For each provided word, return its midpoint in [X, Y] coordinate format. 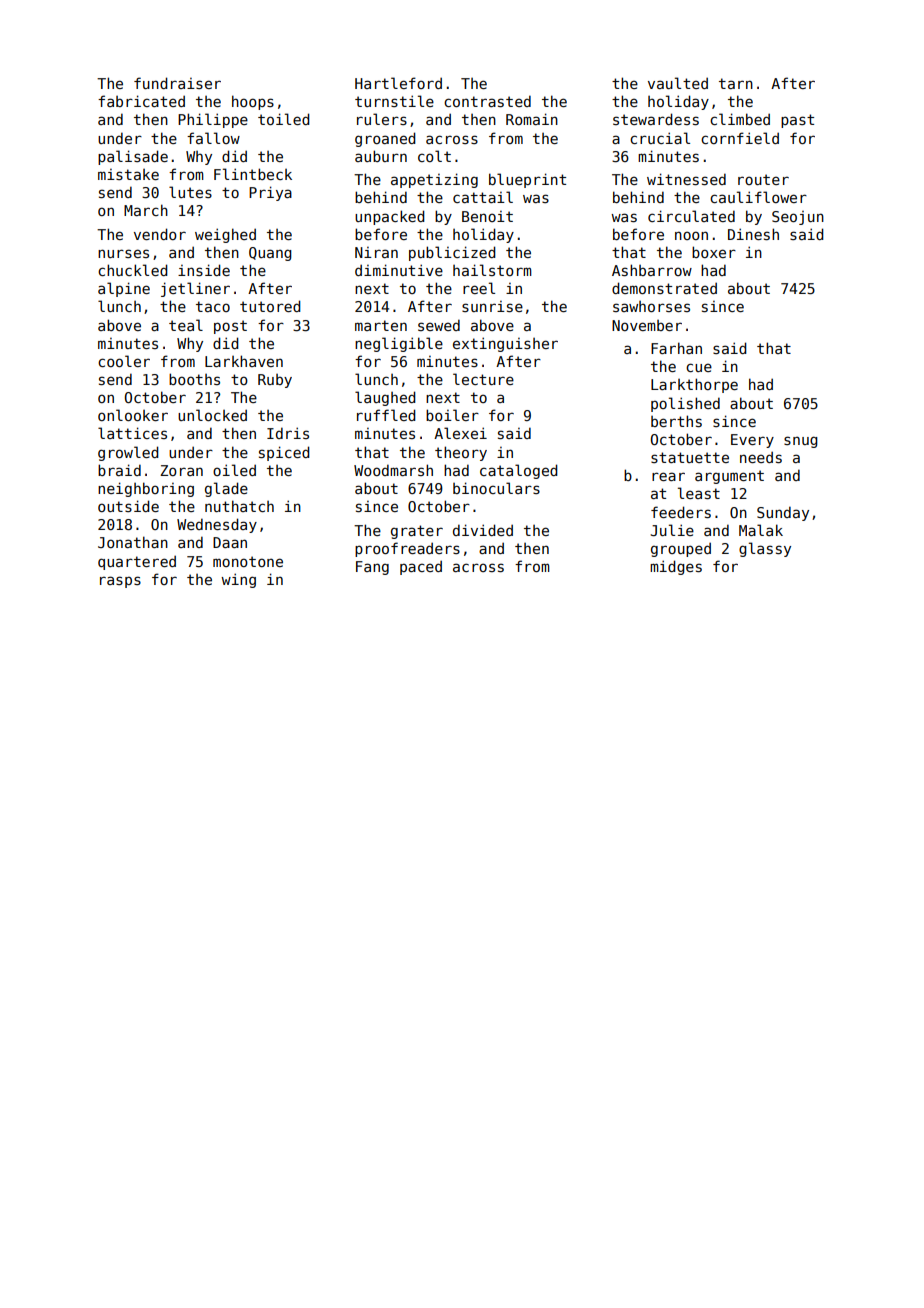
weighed [225, 235]
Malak [761, 530]
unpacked [390, 217]
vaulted [678, 83]
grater [417, 532]
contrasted [487, 101]
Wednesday [217, 525]
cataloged [519, 471]
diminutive [399, 270]
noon [691, 235]
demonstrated [664, 288]
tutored [270, 306]
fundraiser [177, 83]
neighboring [146, 489]
